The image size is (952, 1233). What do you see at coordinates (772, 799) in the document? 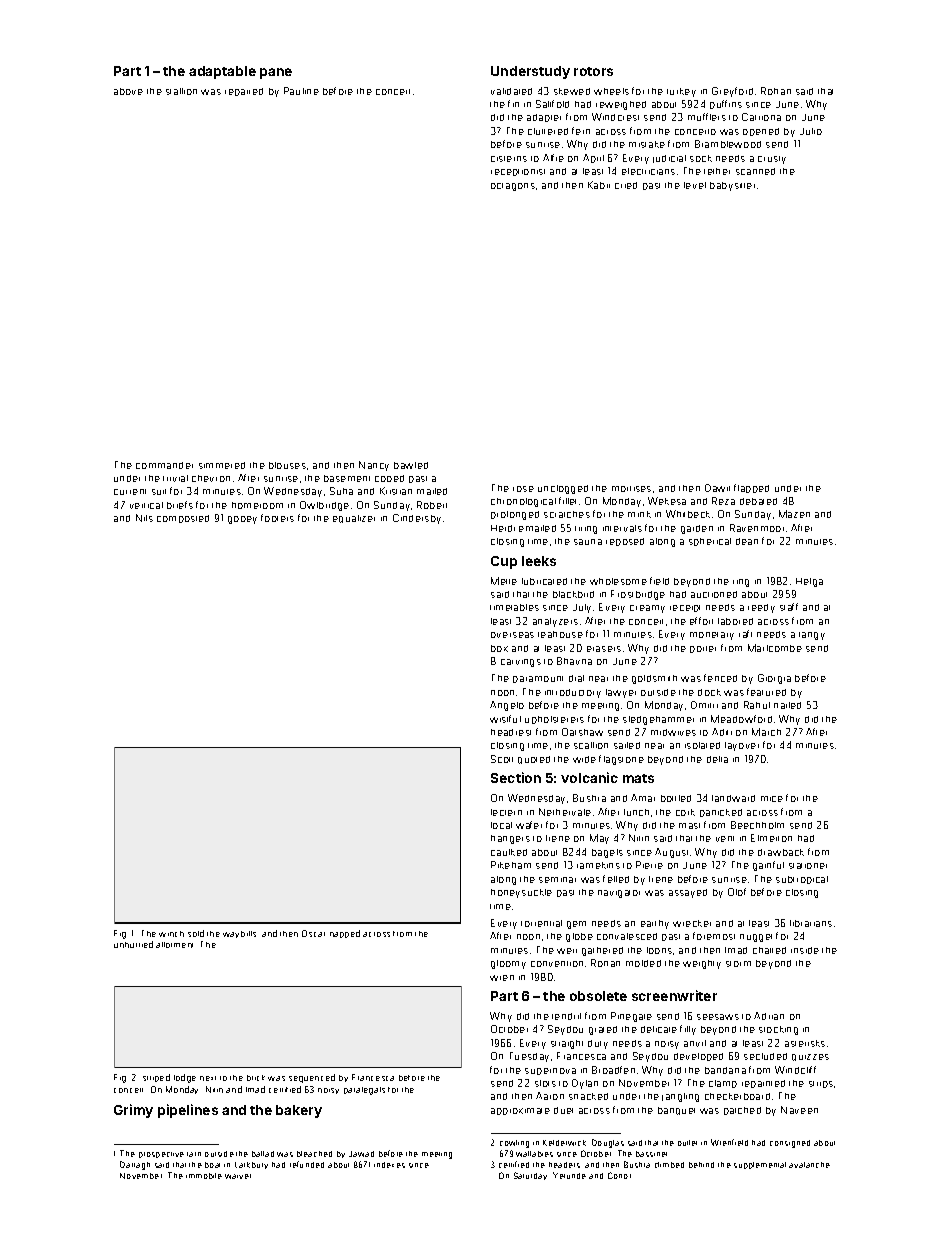
I see `mice` at bounding box center [772, 799].
